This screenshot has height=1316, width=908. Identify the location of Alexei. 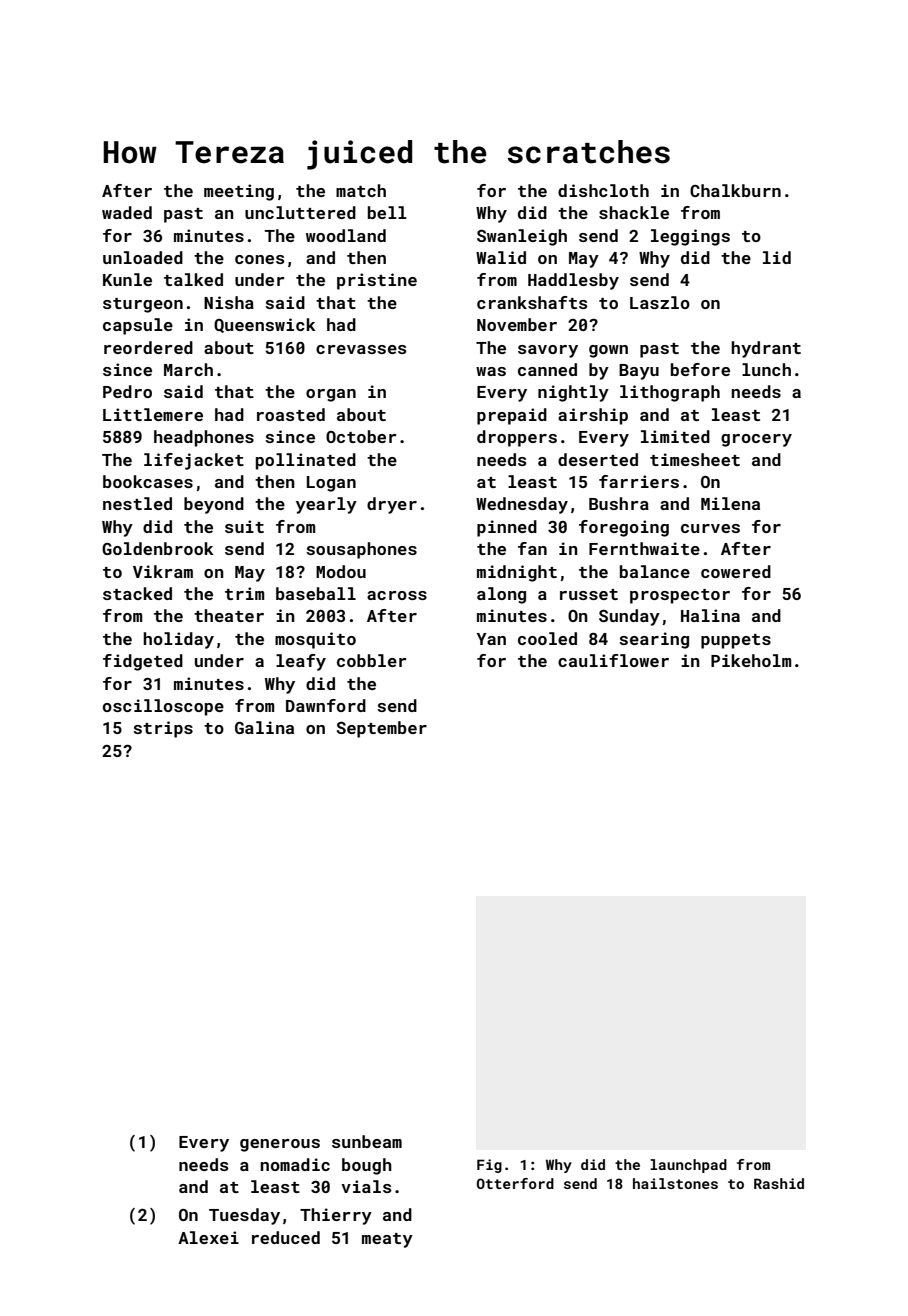
(208, 1237).
